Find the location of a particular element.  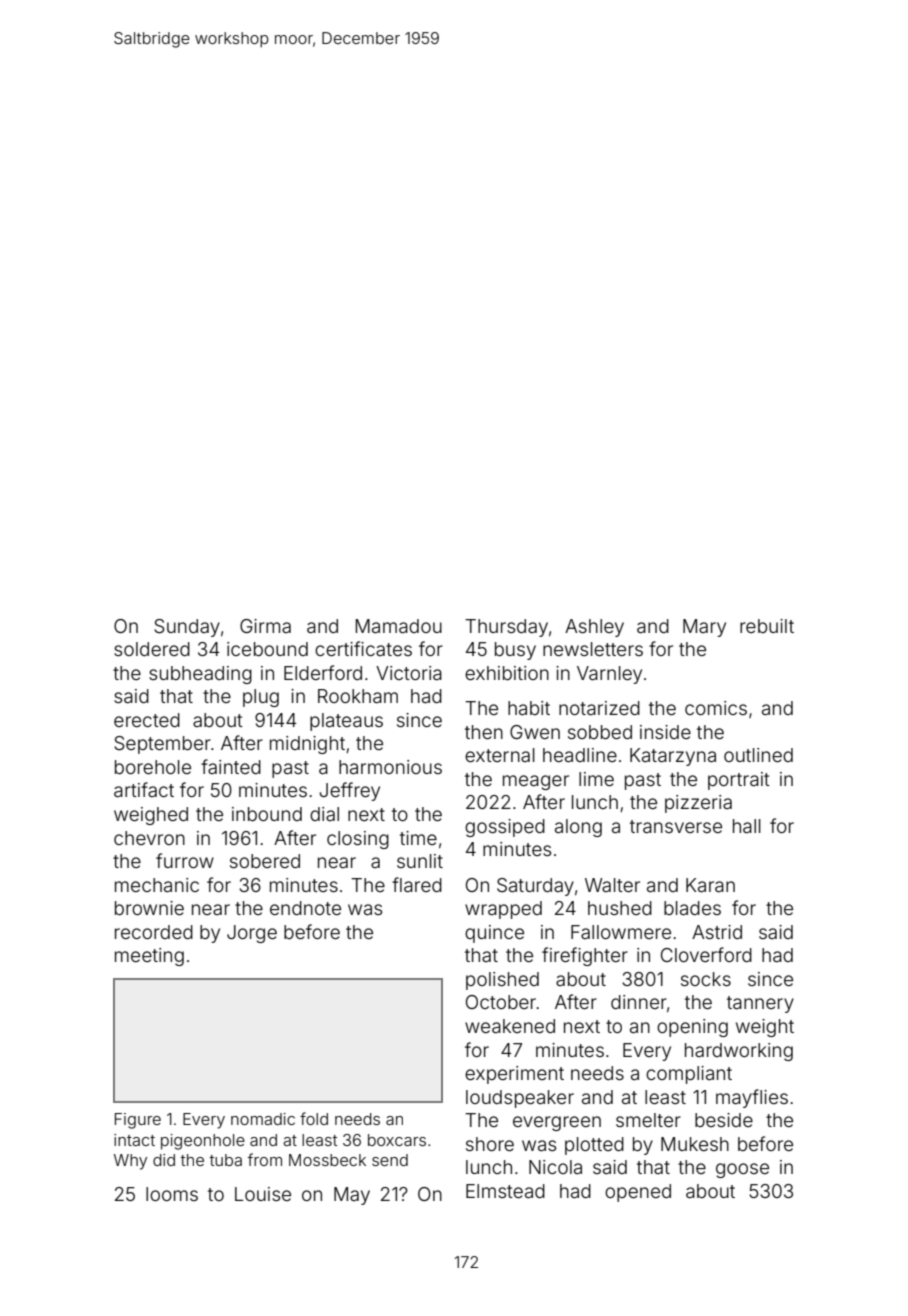

Sunday is located at coordinates (187, 628).
